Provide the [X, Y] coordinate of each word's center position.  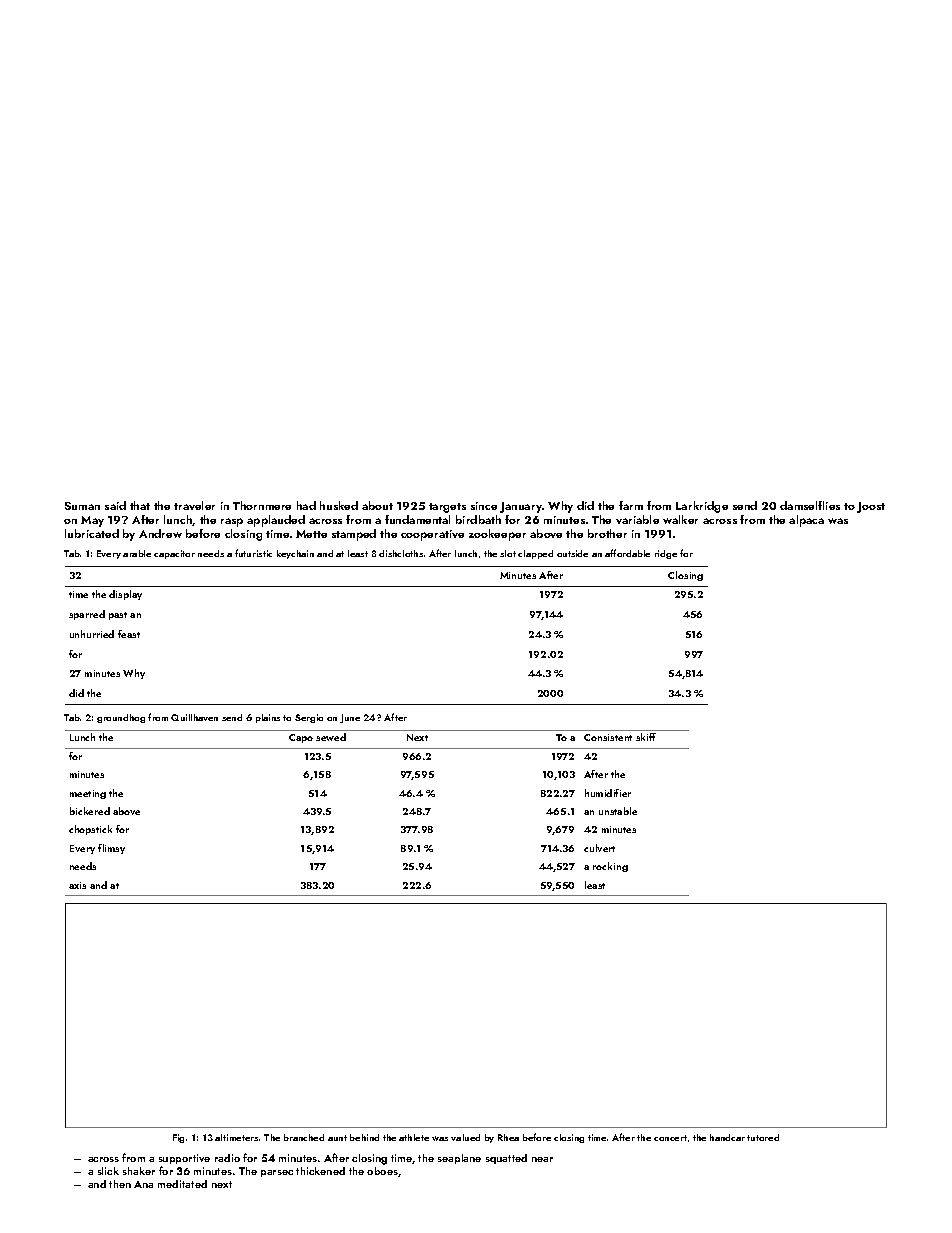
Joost [871, 507]
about [377, 505]
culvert [599, 848]
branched [304, 1137]
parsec [277, 1173]
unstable [618, 811]
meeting [88, 794]
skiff [646, 737]
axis [77, 885]
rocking [610, 867]
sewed [331, 737]
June [350, 718]
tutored [763, 1137]
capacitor [174, 554]
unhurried [92, 634]
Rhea [508, 1137]
